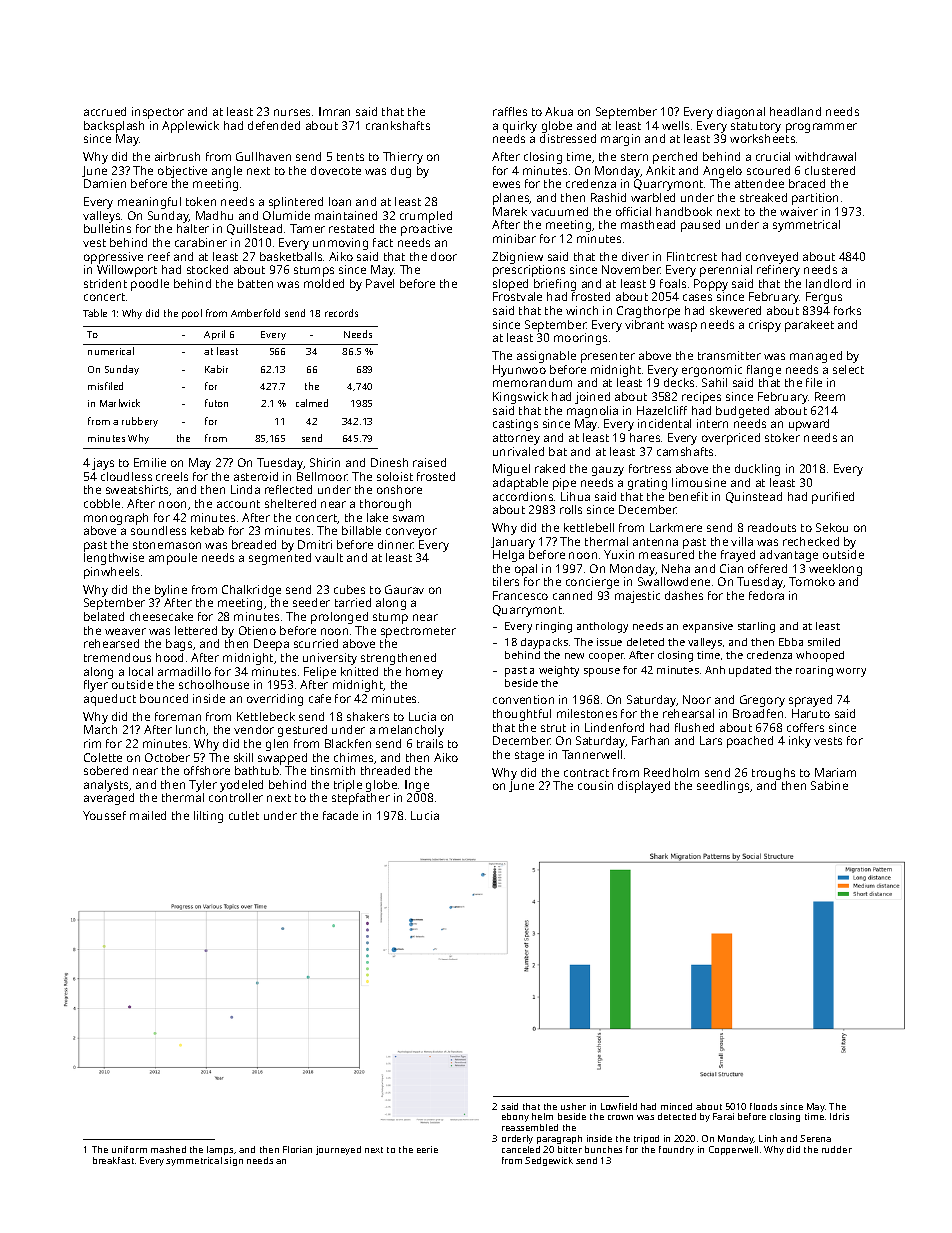 The width and height of the page is (952, 1233). What do you see at coordinates (520, 127) in the page?
I see `quirky` at bounding box center [520, 127].
